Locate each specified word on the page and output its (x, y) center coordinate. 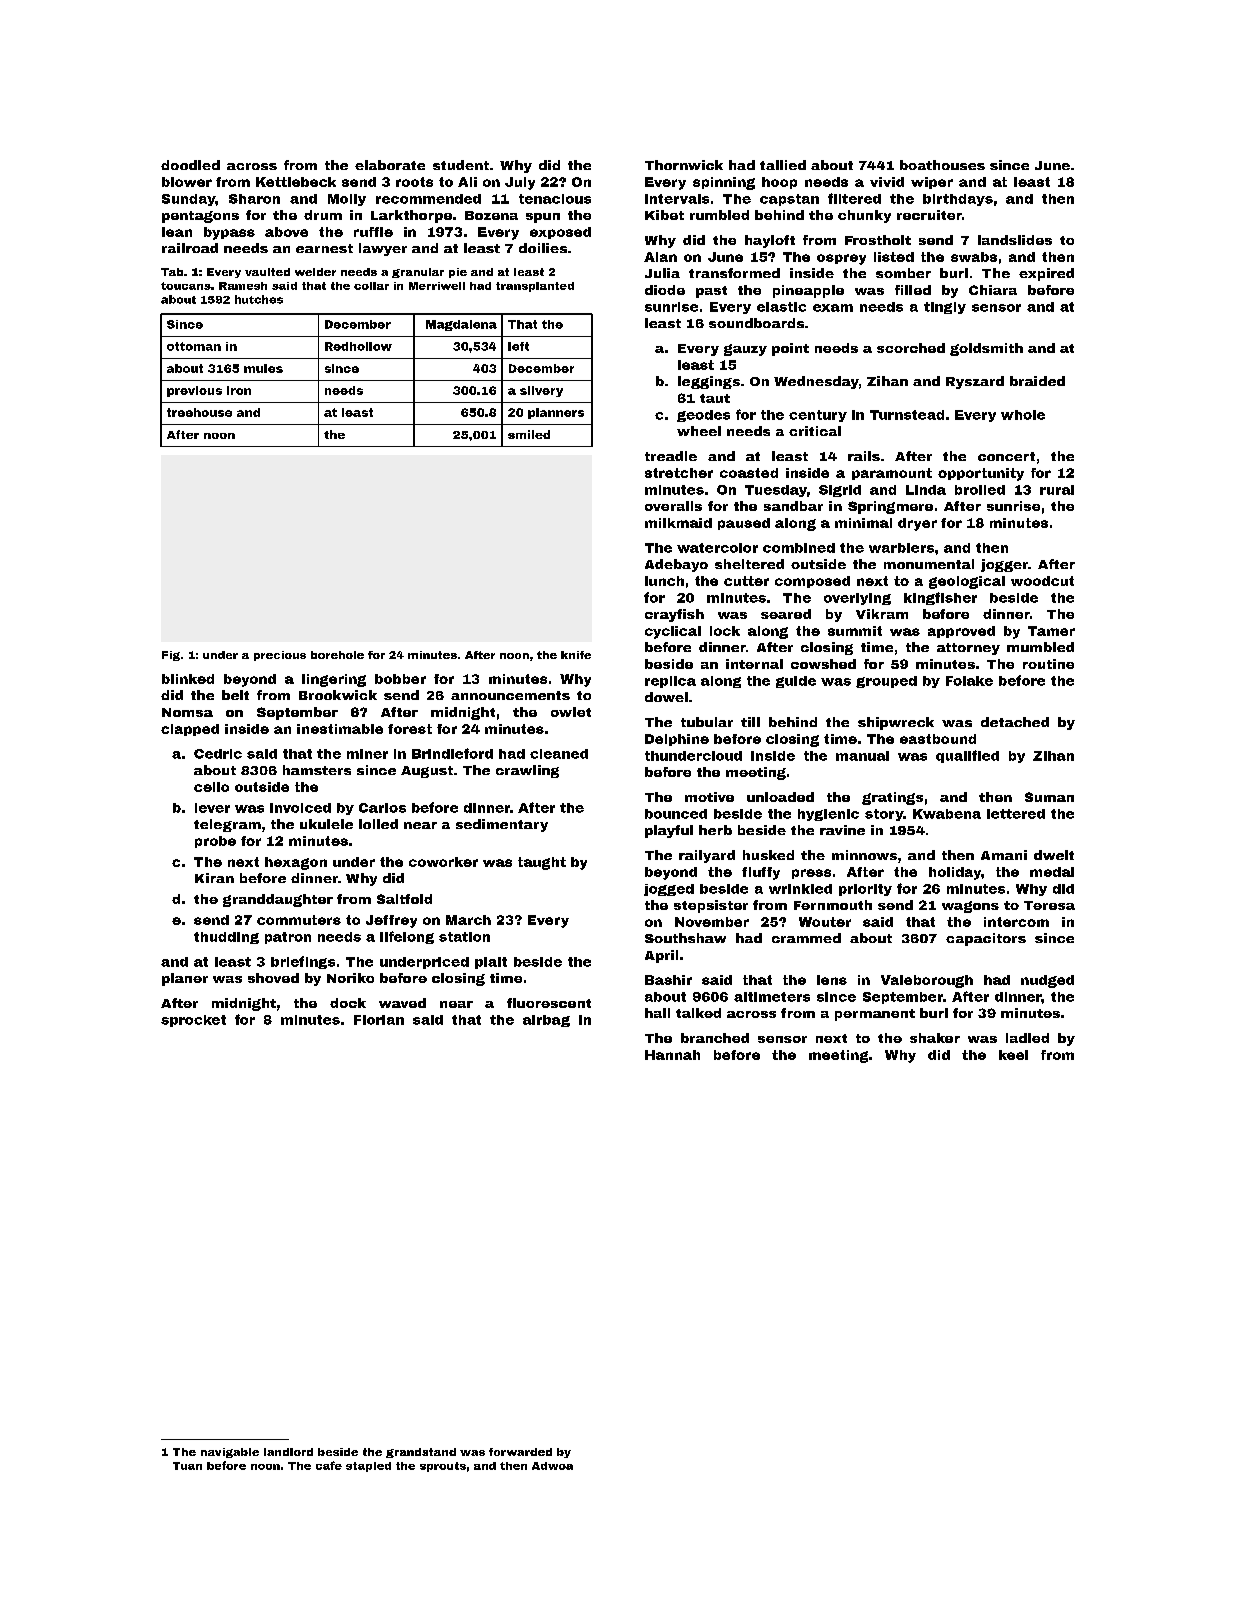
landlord (288, 1452)
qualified (967, 756)
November (712, 922)
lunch (664, 581)
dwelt (1054, 855)
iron (239, 390)
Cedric (218, 754)
